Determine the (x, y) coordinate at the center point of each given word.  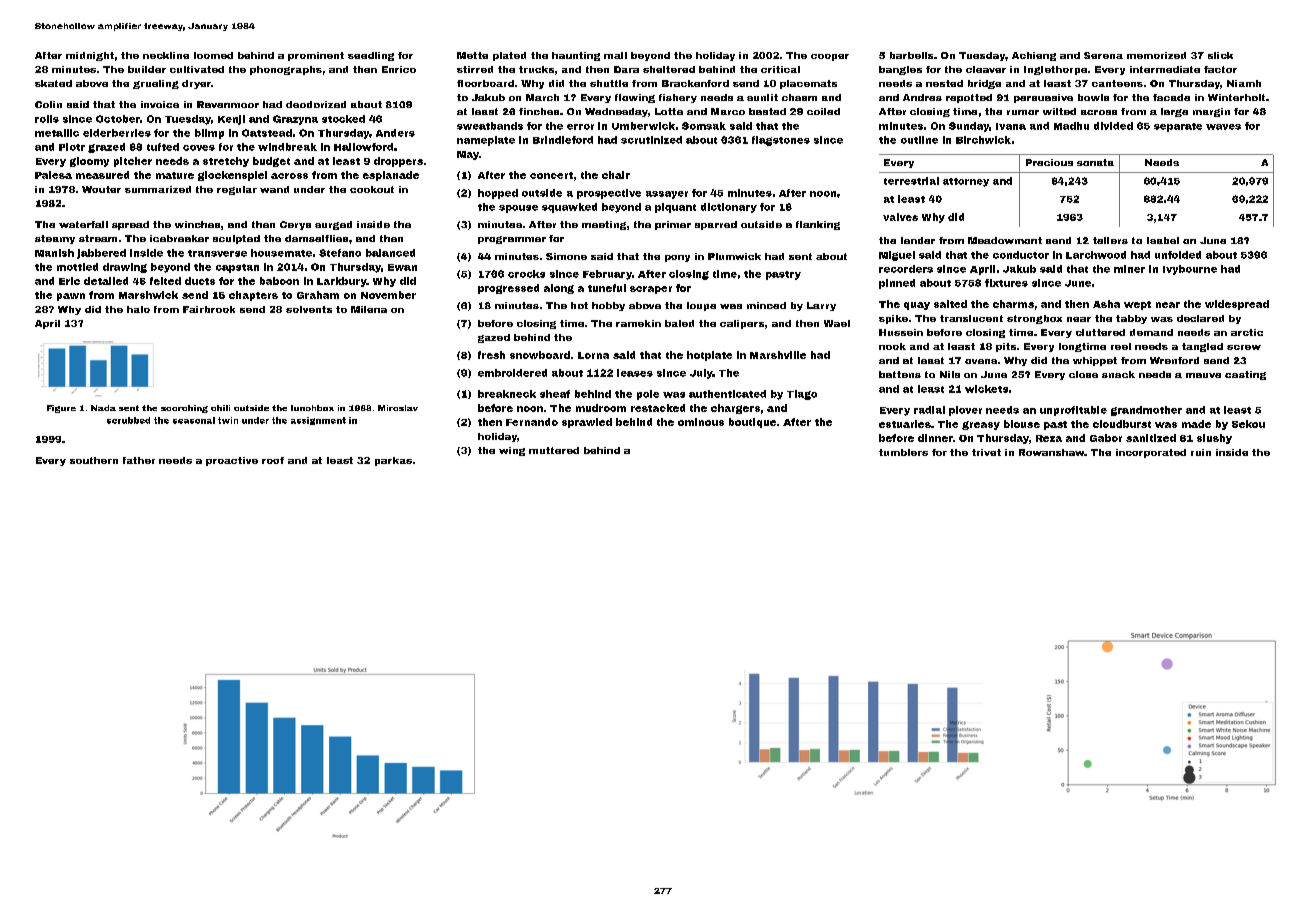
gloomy (89, 162)
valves (900, 217)
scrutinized (651, 140)
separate (1178, 127)
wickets (986, 389)
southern (94, 460)
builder (147, 69)
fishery (678, 98)
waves (1223, 127)
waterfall (83, 224)
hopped (498, 194)
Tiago (802, 395)
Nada (103, 408)
